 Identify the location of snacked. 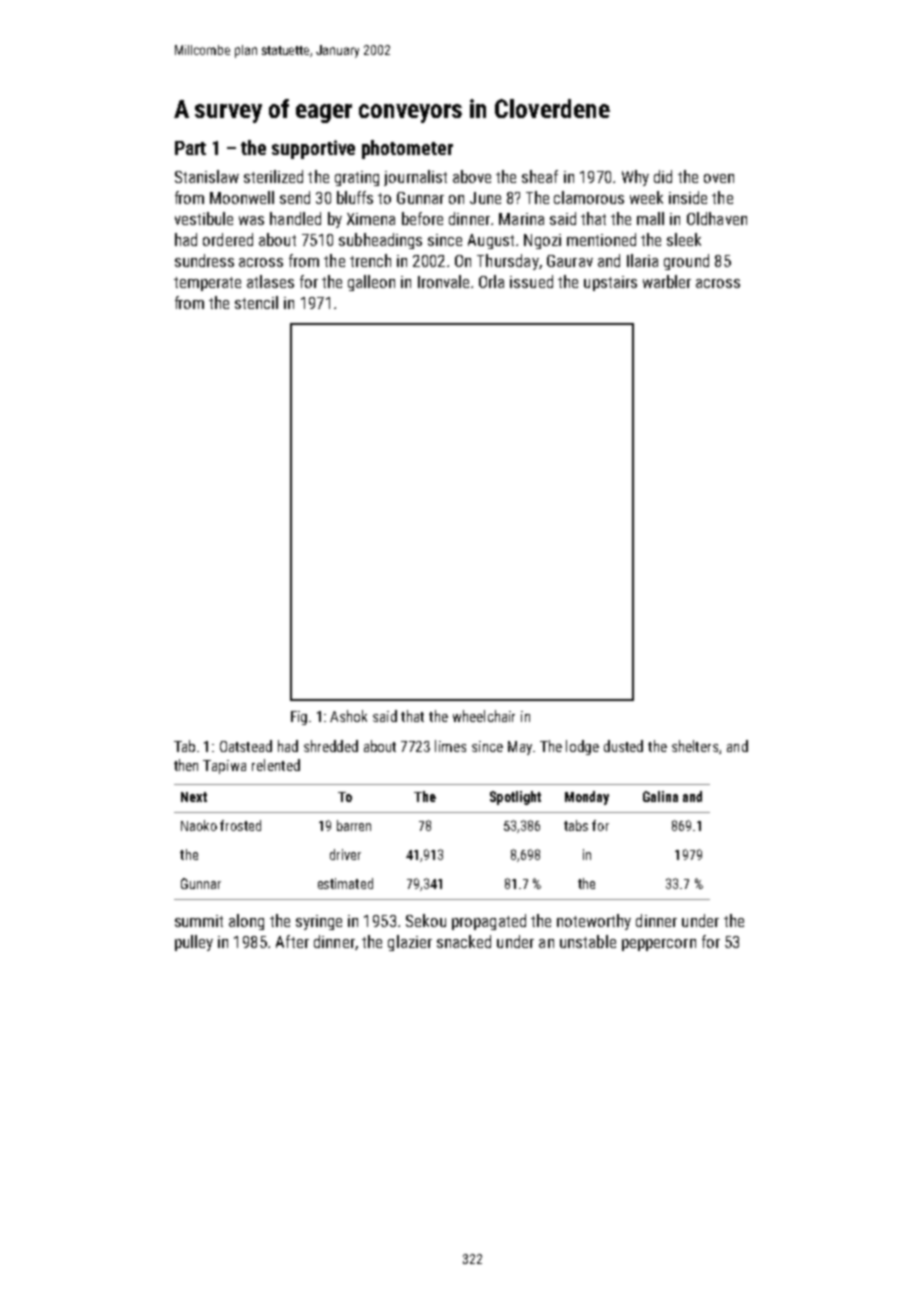
(464, 941).
